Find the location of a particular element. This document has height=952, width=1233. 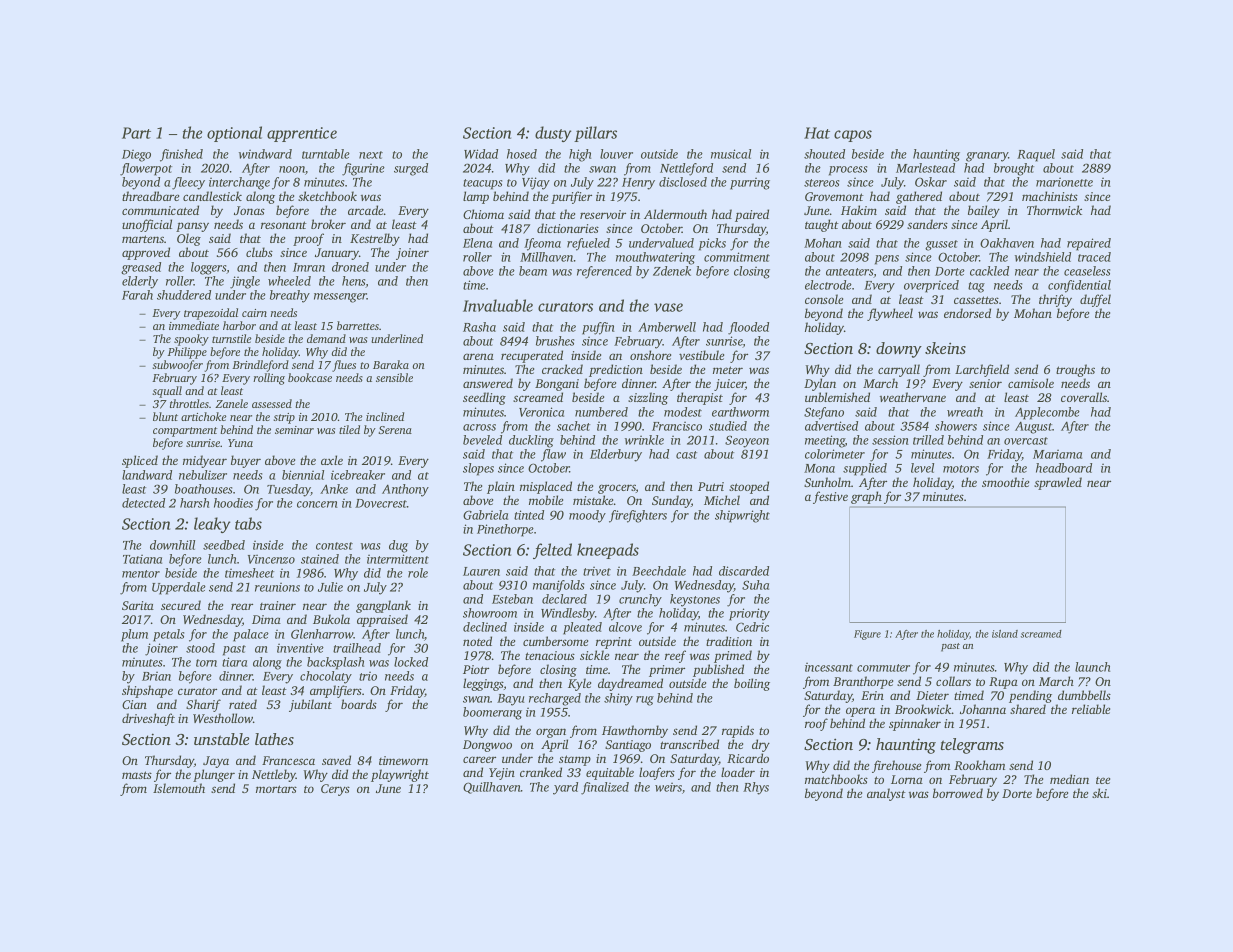

dusty is located at coordinates (553, 134).
